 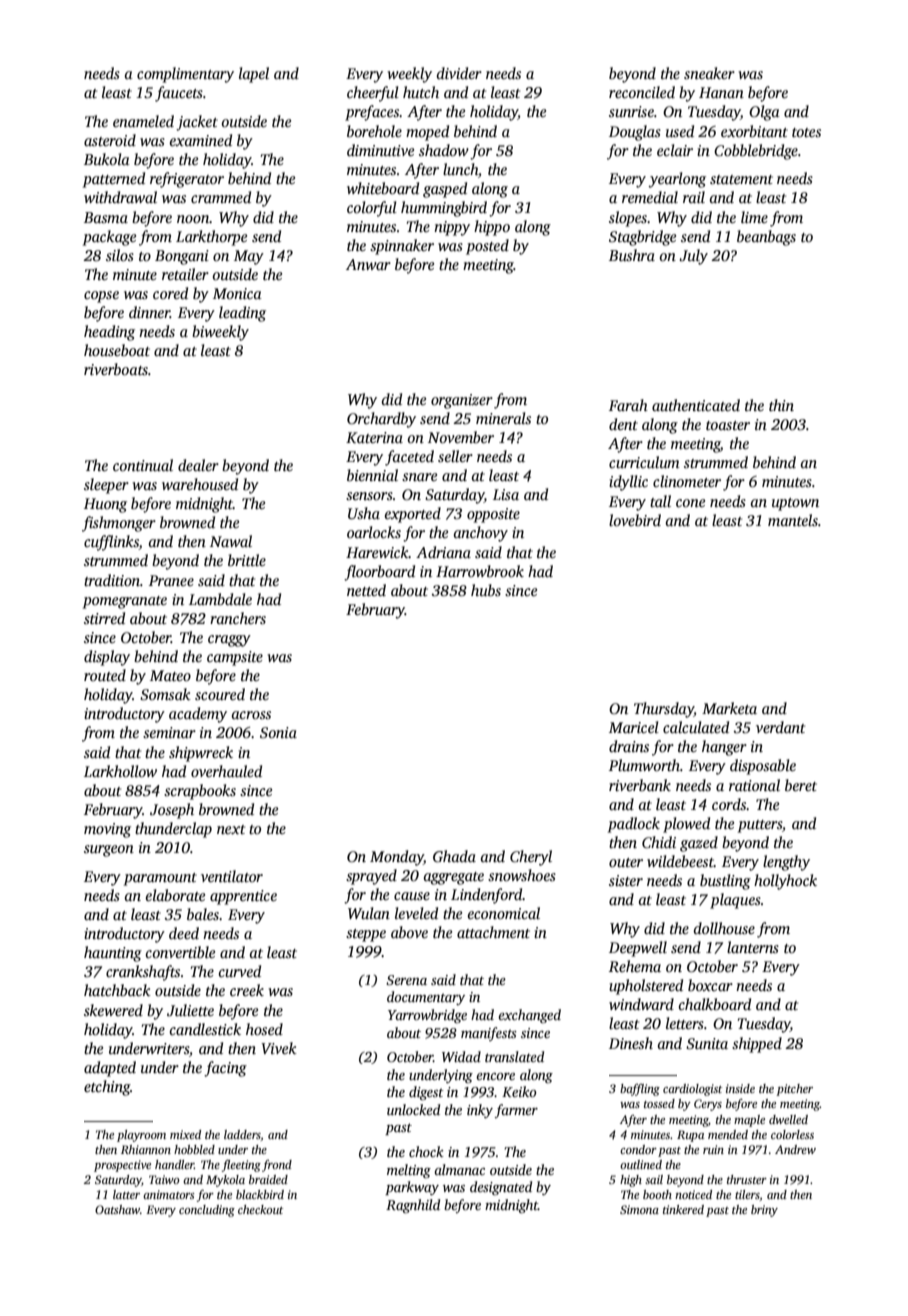 What do you see at coordinates (179, 94) in the document?
I see `faucets` at bounding box center [179, 94].
